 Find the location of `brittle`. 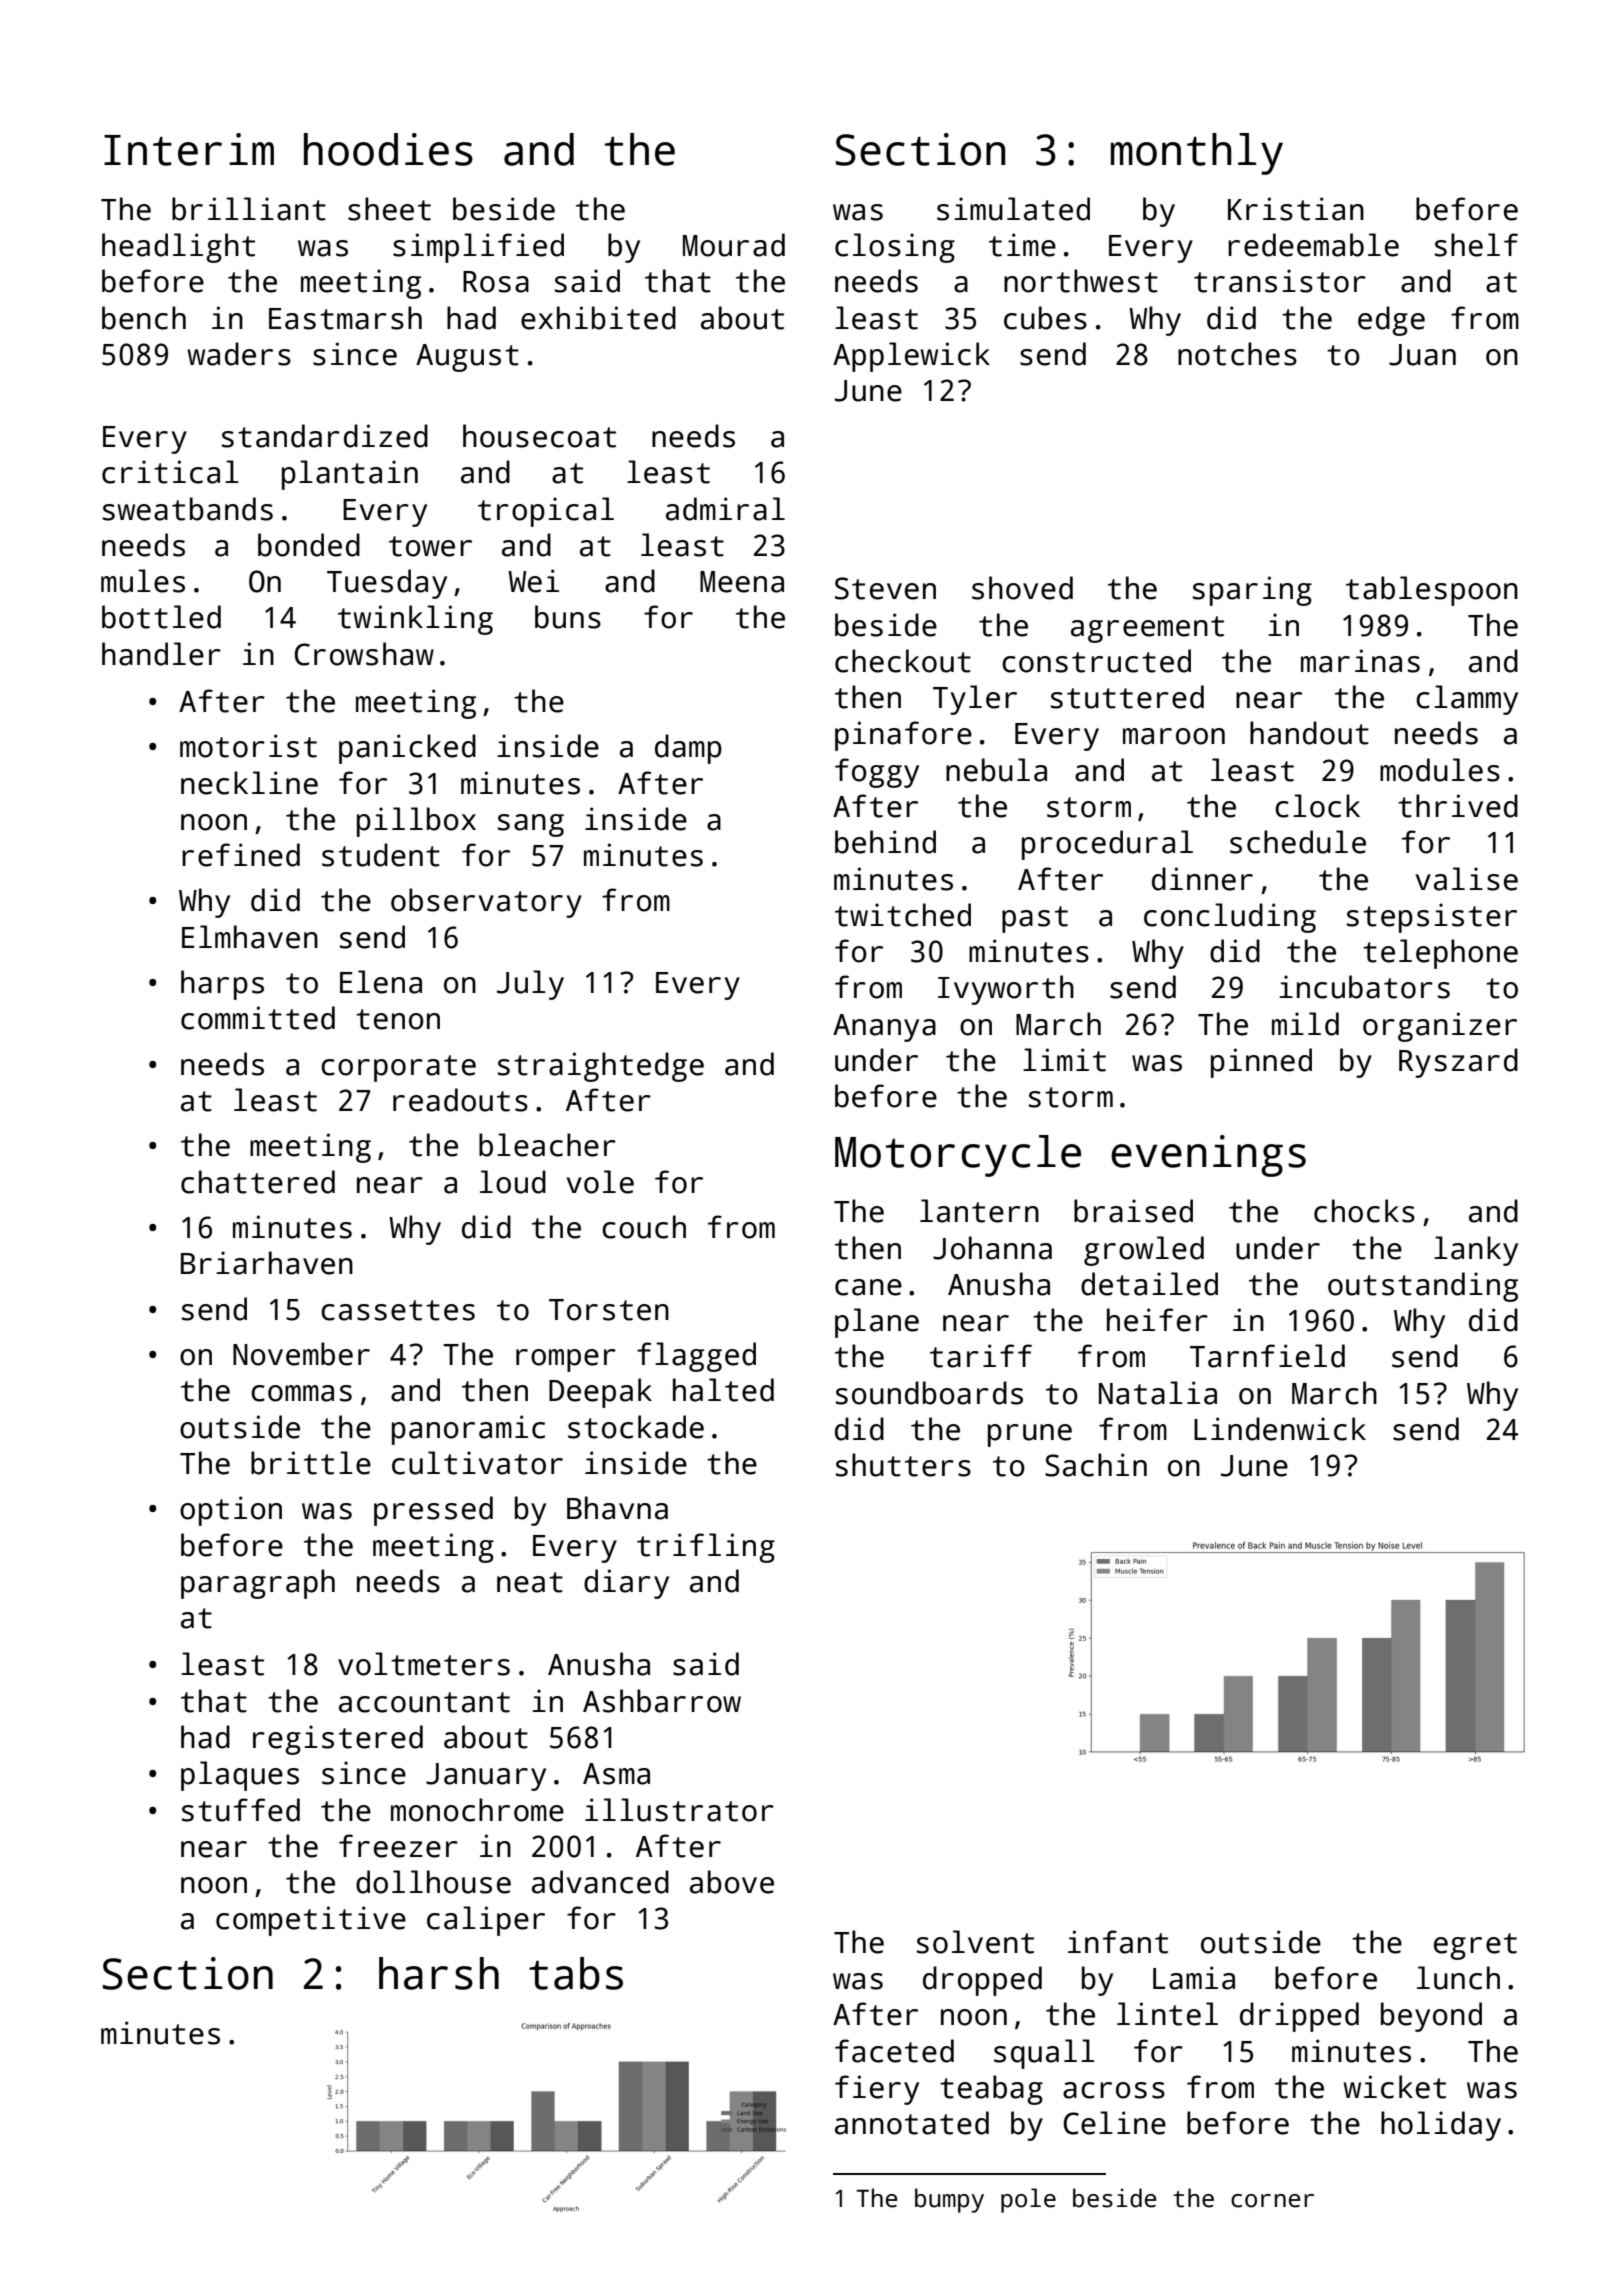

brittle is located at coordinates (311, 1463).
